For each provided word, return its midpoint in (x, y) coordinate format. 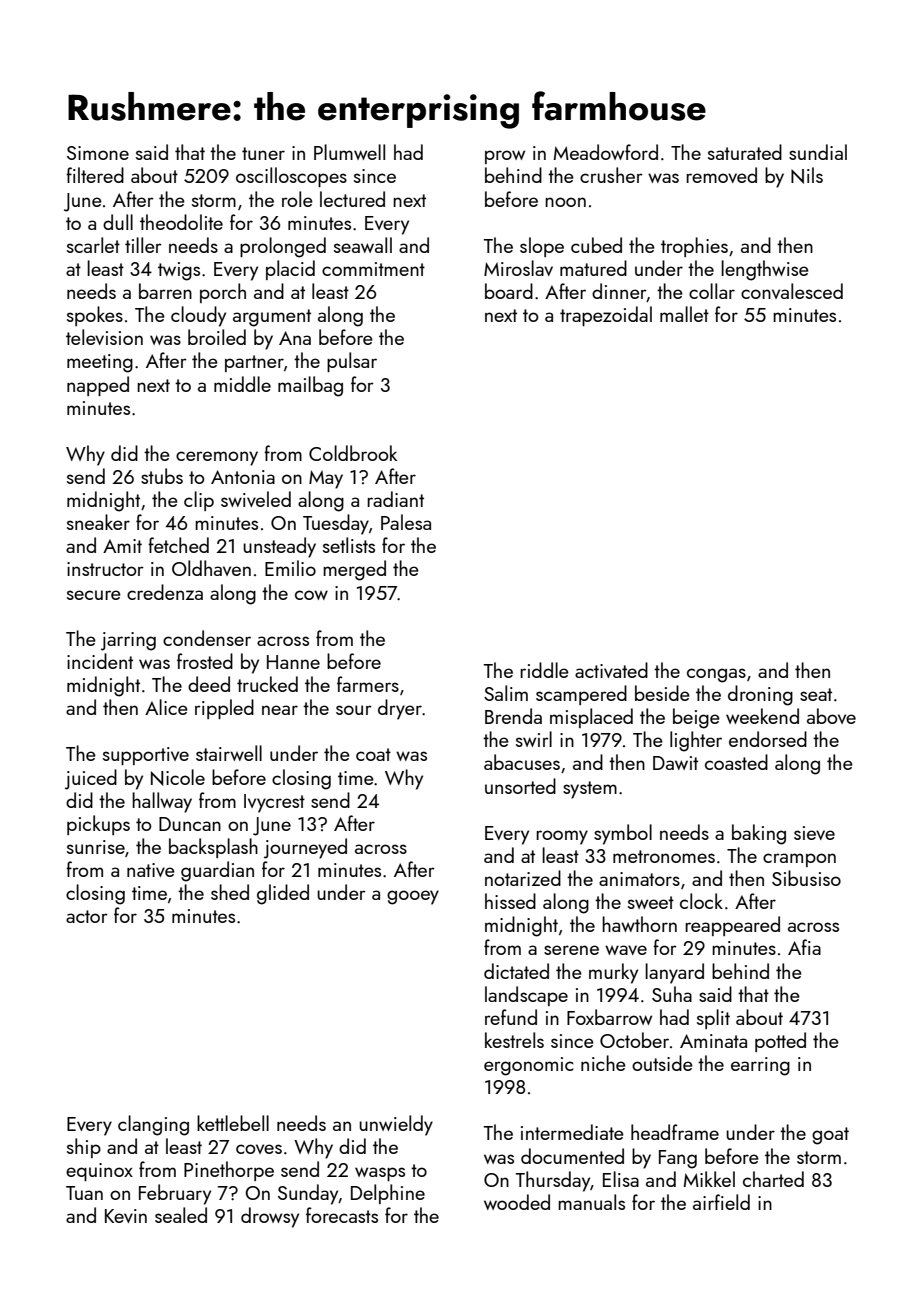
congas (716, 675)
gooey (413, 897)
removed (721, 175)
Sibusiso (806, 878)
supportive (146, 756)
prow (505, 157)
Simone (98, 153)
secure (94, 595)
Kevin (126, 1216)
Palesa (406, 522)
